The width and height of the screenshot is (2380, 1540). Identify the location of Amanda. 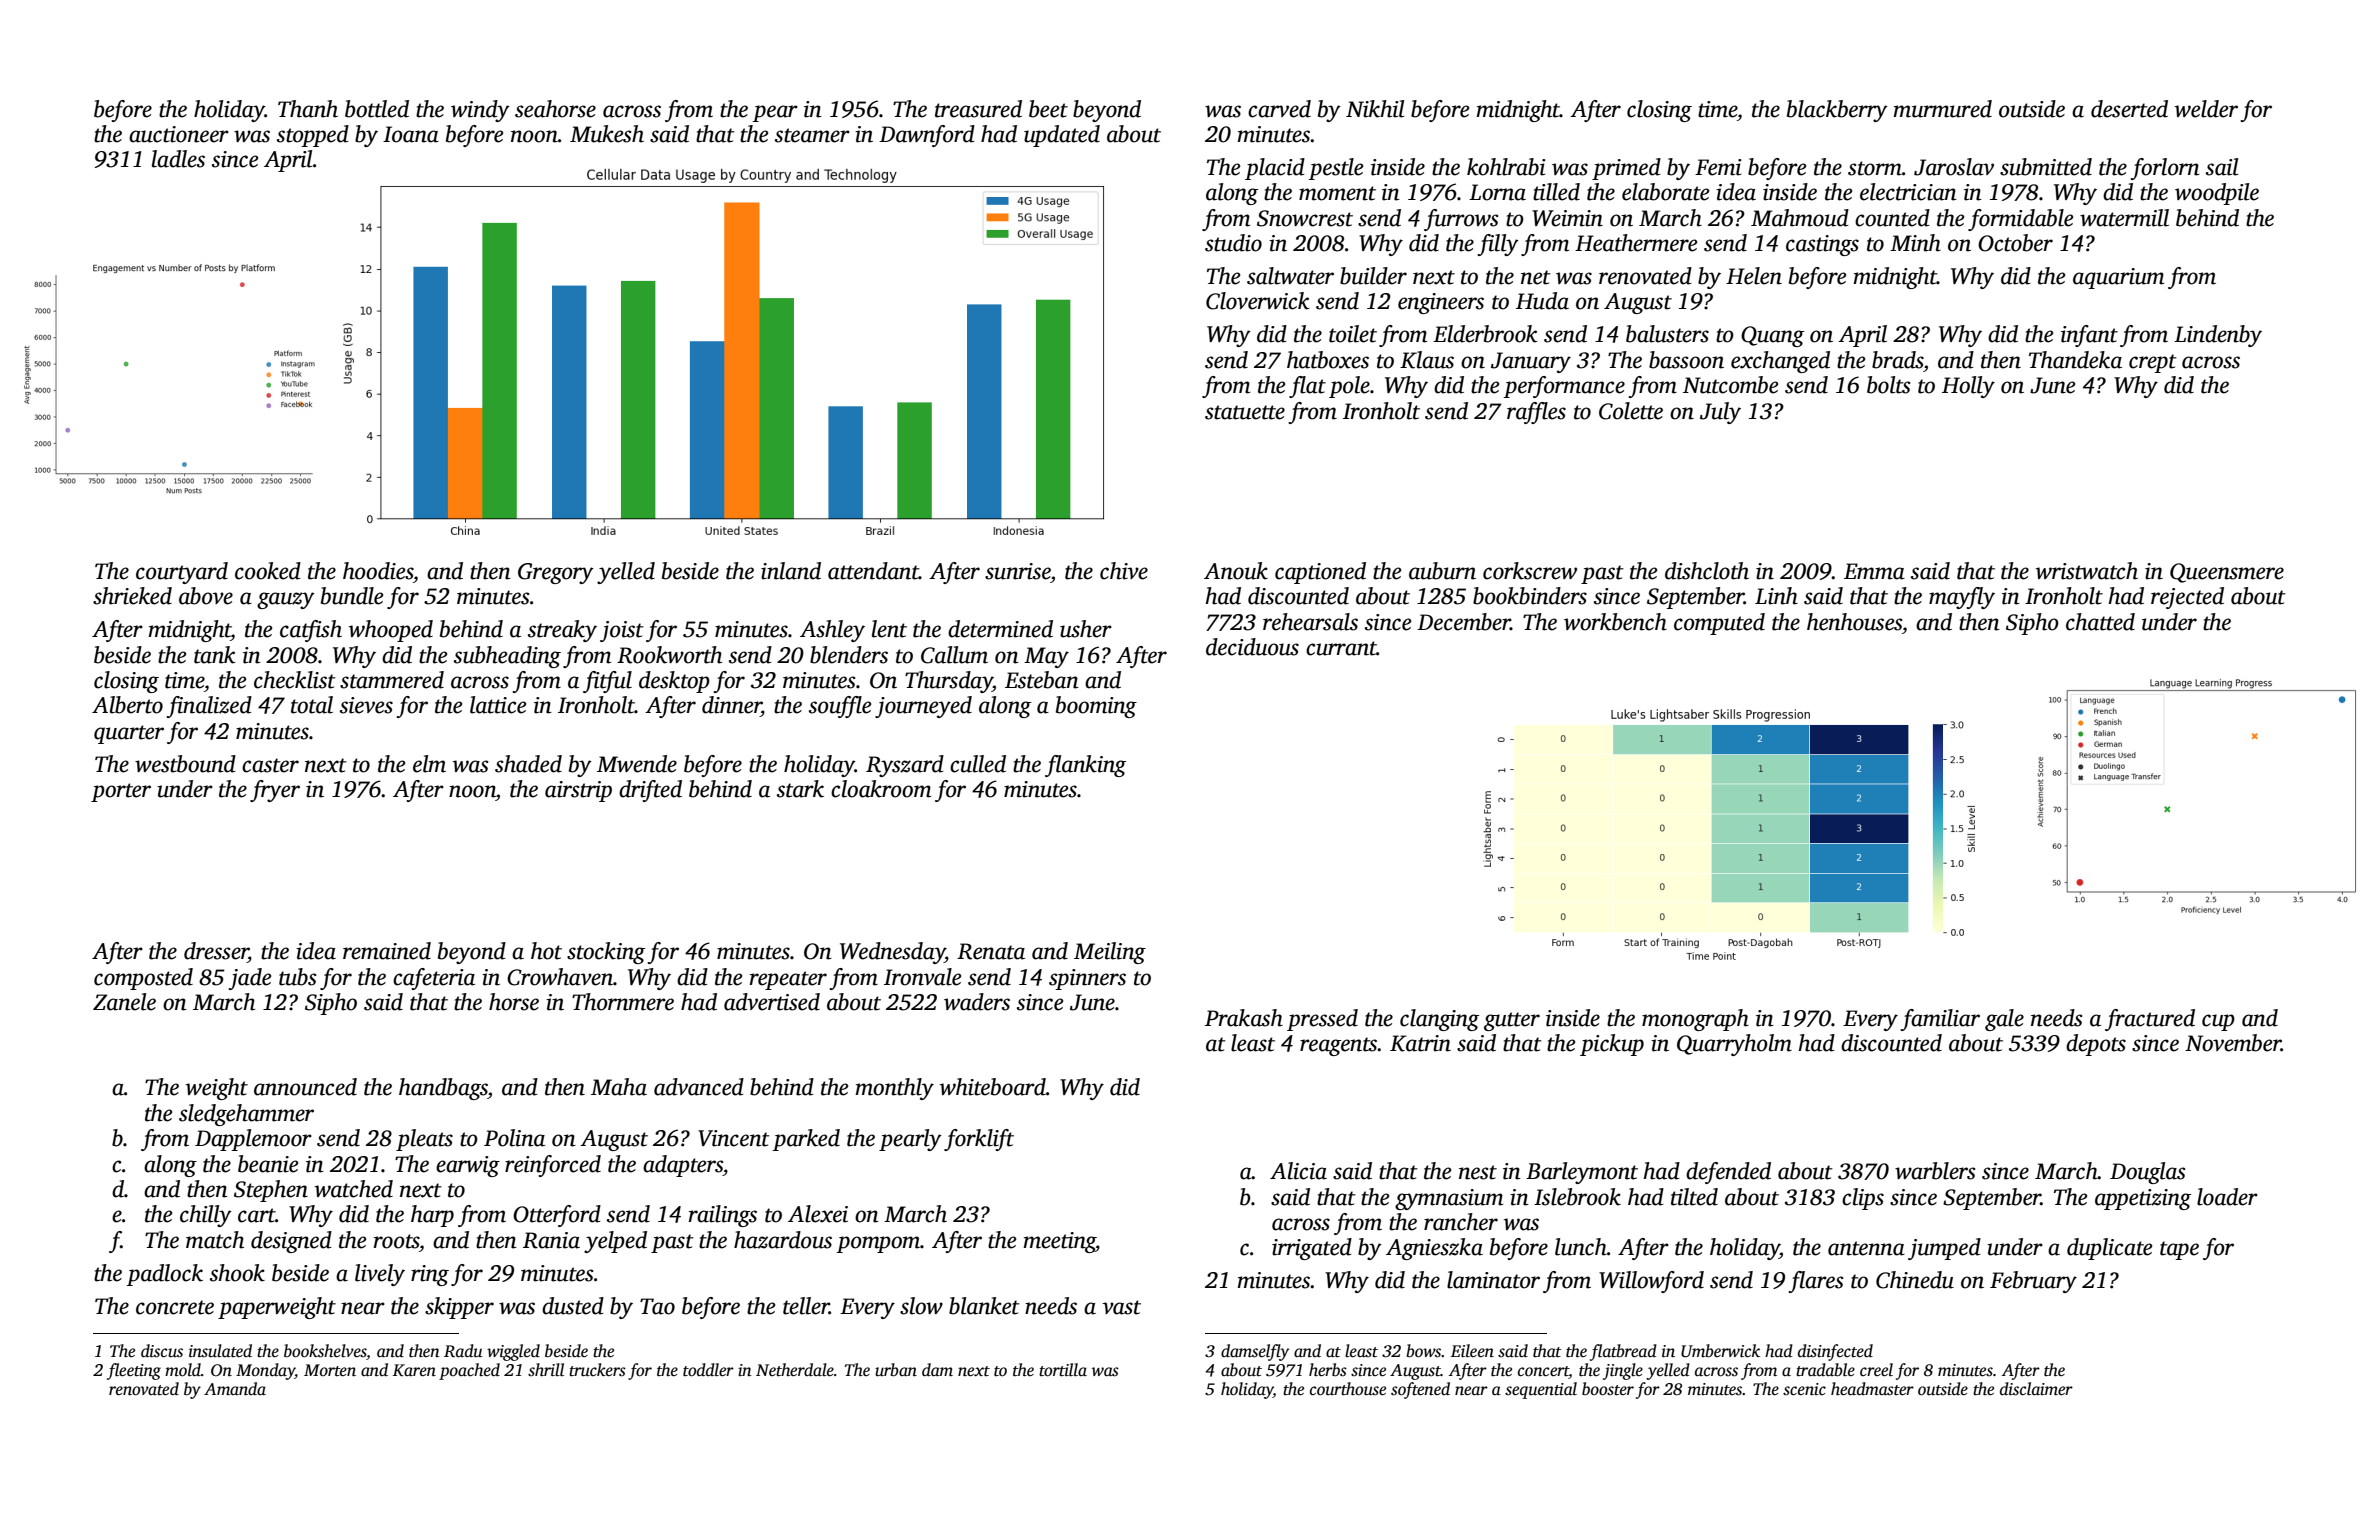
(235, 1388).
